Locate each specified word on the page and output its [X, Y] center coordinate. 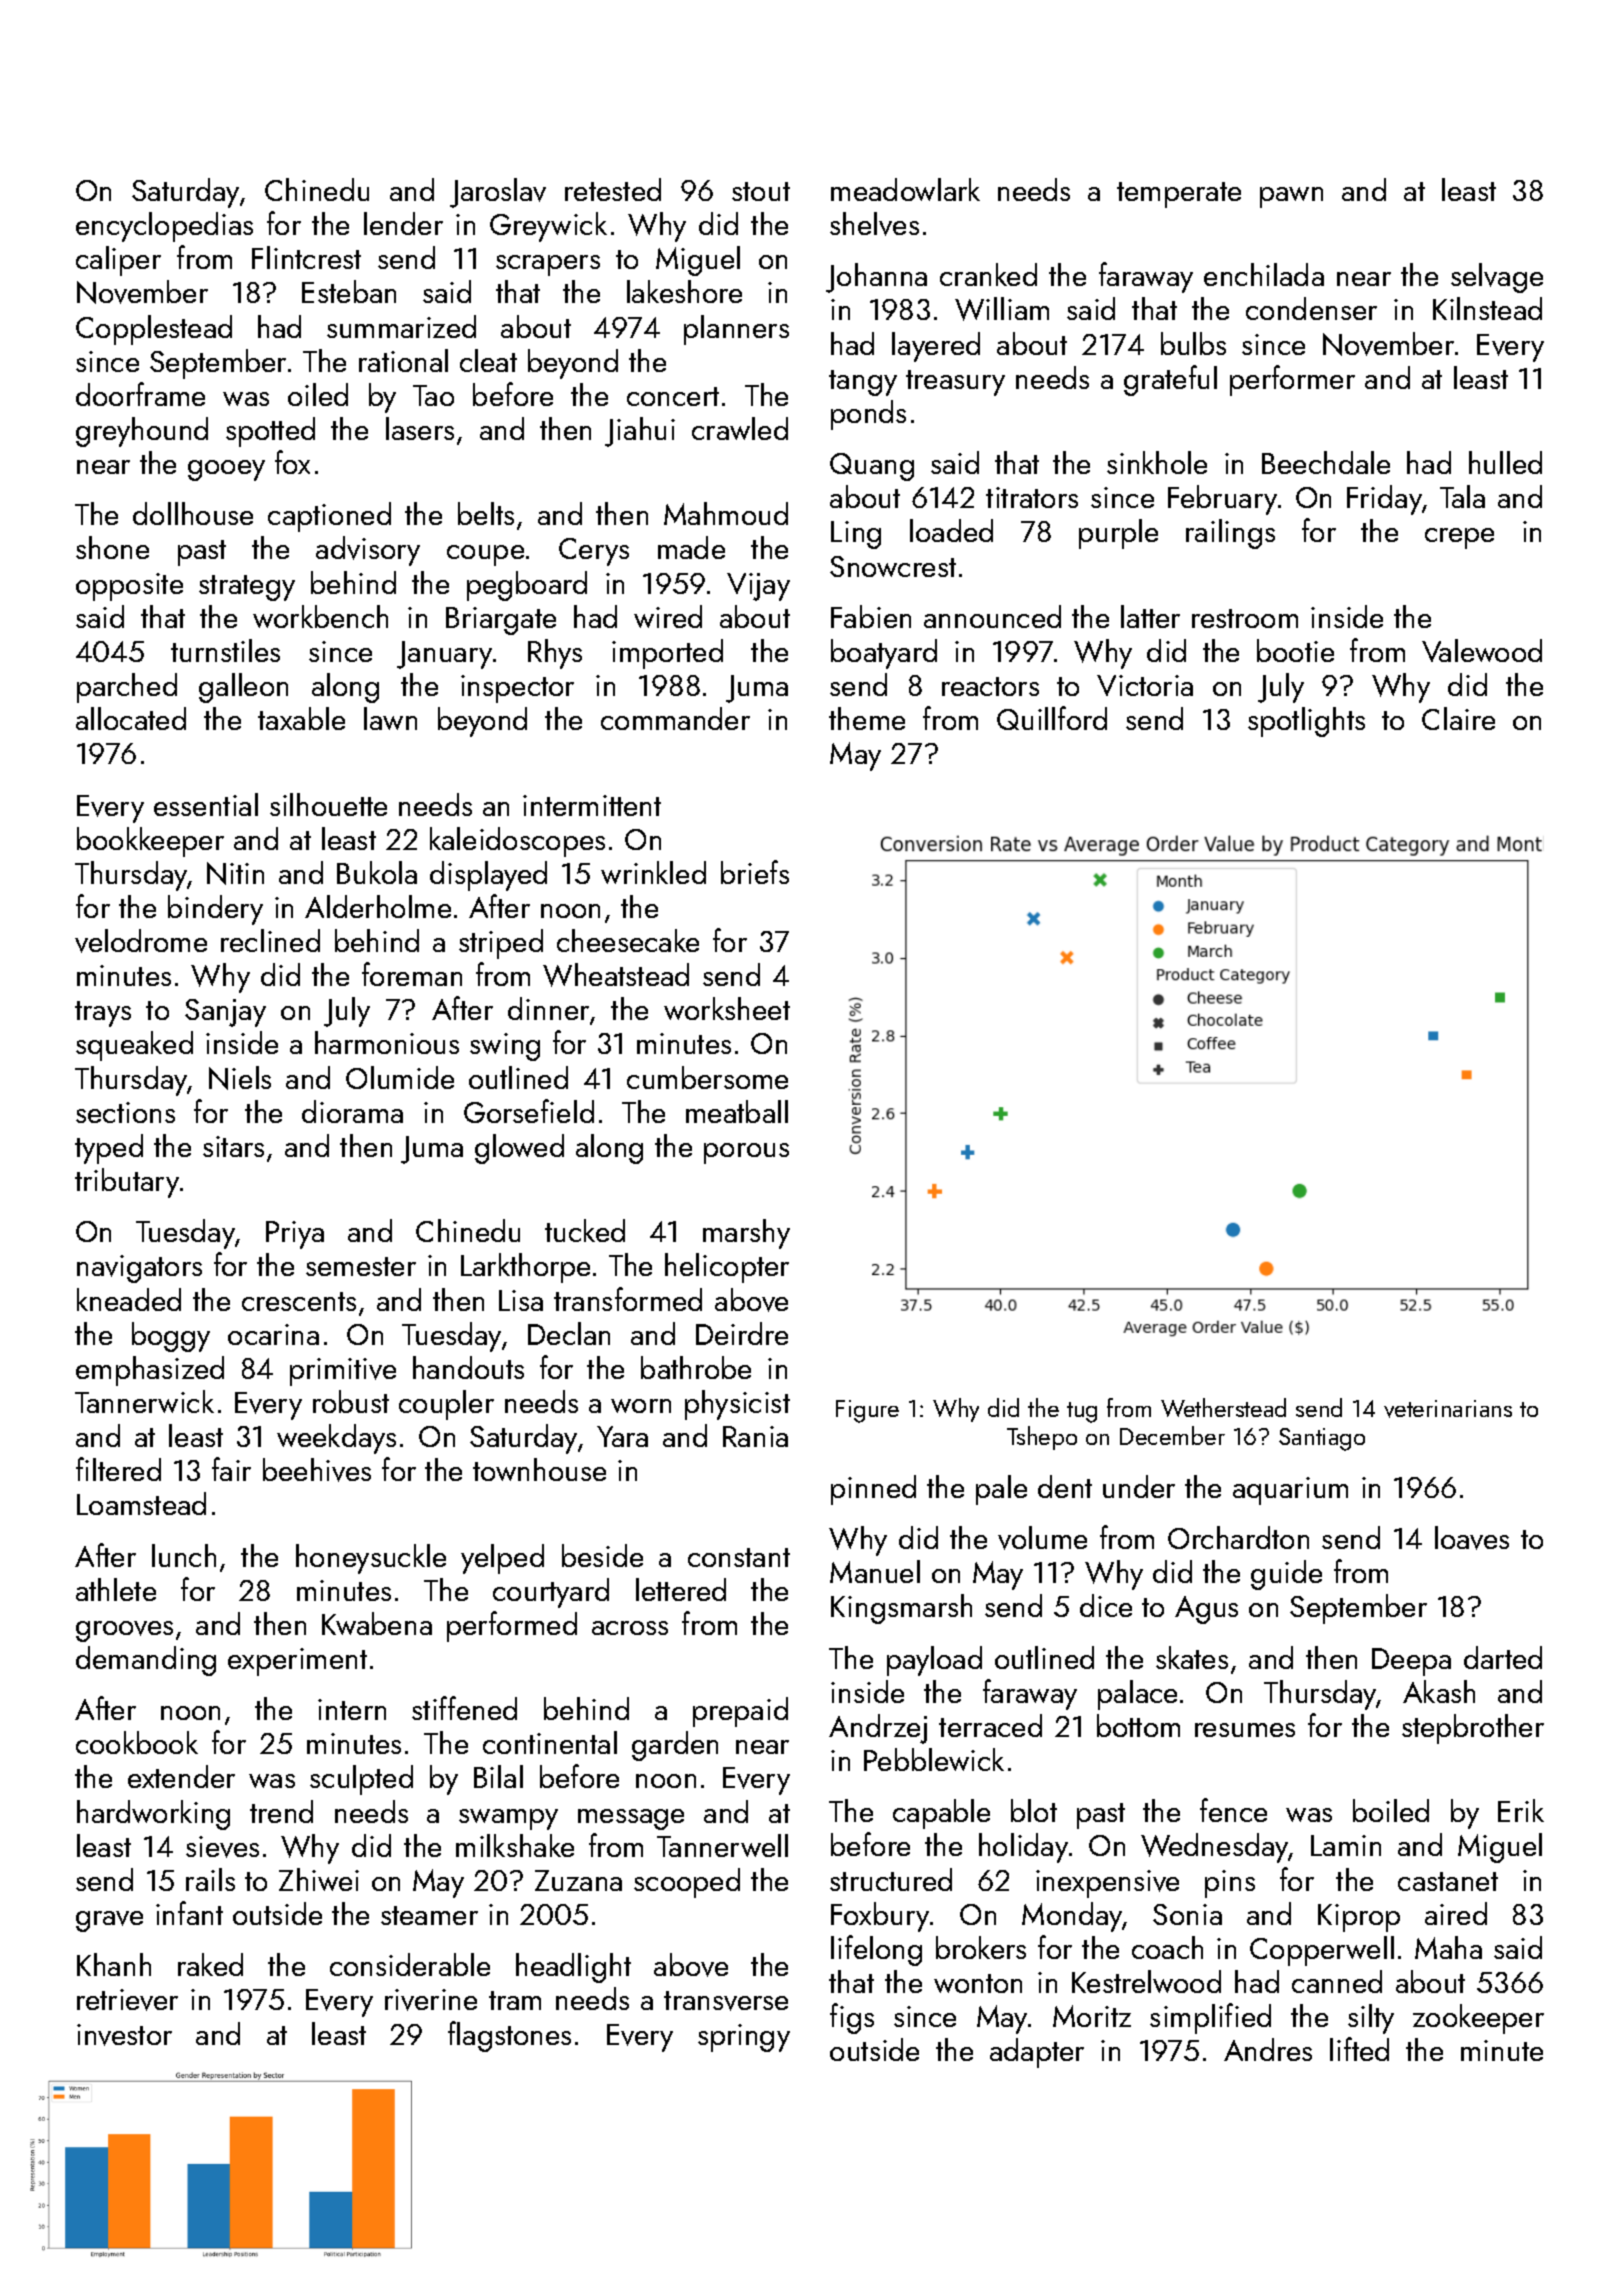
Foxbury [880, 1917]
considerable [410, 1964]
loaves [1472, 1538]
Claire [1458, 718]
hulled [1505, 462]
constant [739, 1557]
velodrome [141, 941]
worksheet [727, 1008]
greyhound [142, 432]
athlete [116, 1589]
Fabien [871, 616]
